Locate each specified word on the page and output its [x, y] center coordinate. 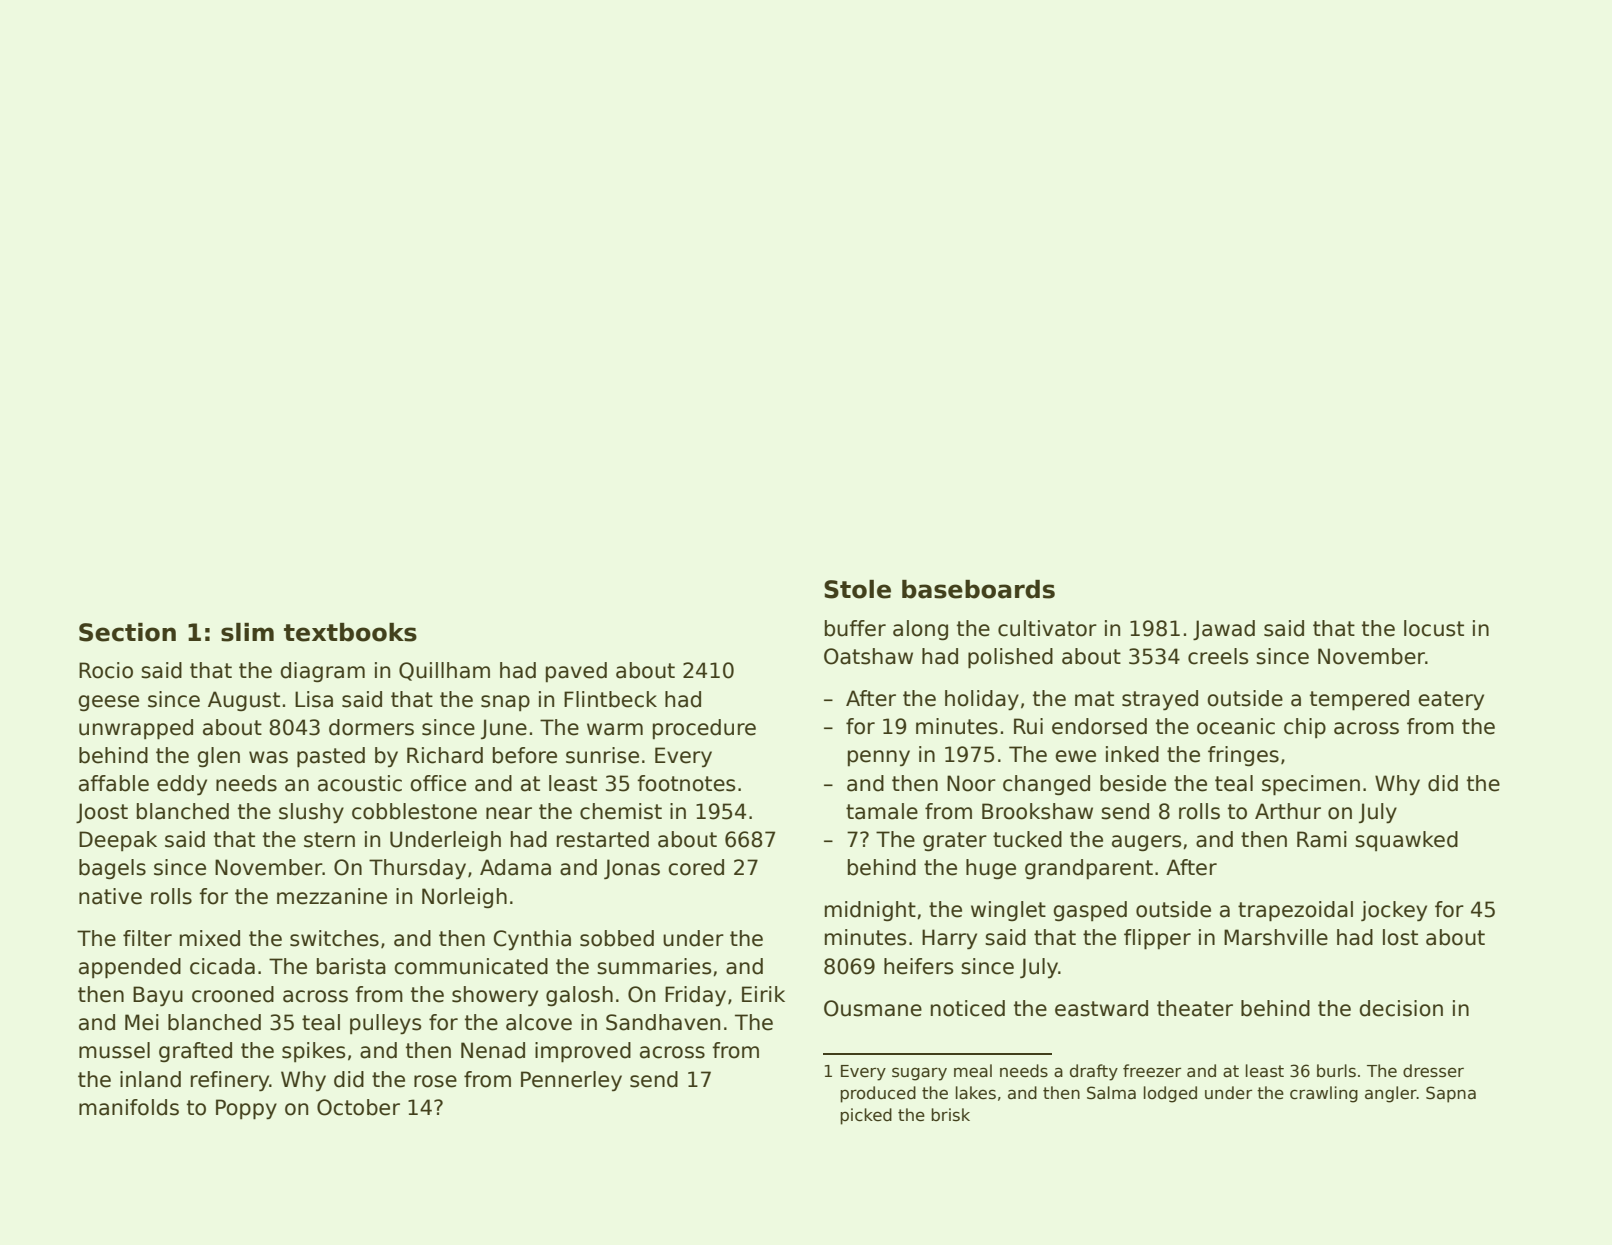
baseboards [978, 589]
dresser [1433, 1071]
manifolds [129, 1107]
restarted [603, 839]
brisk [950, 1115]
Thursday [417, 869]
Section [127, 632]
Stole [857, 589]
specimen [1311, 785]
